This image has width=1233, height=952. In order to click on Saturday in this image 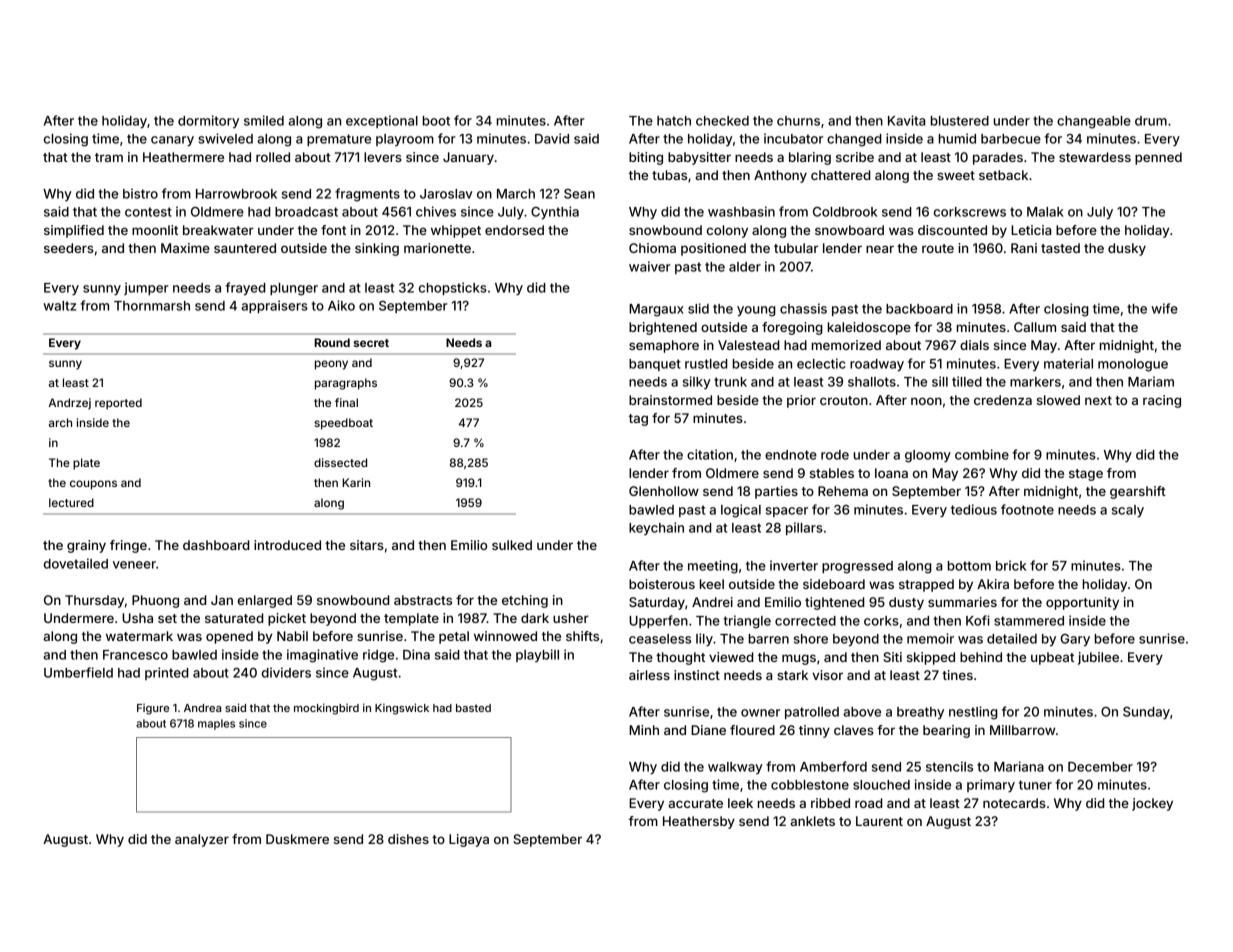, I will do `click(657, 603)`.
